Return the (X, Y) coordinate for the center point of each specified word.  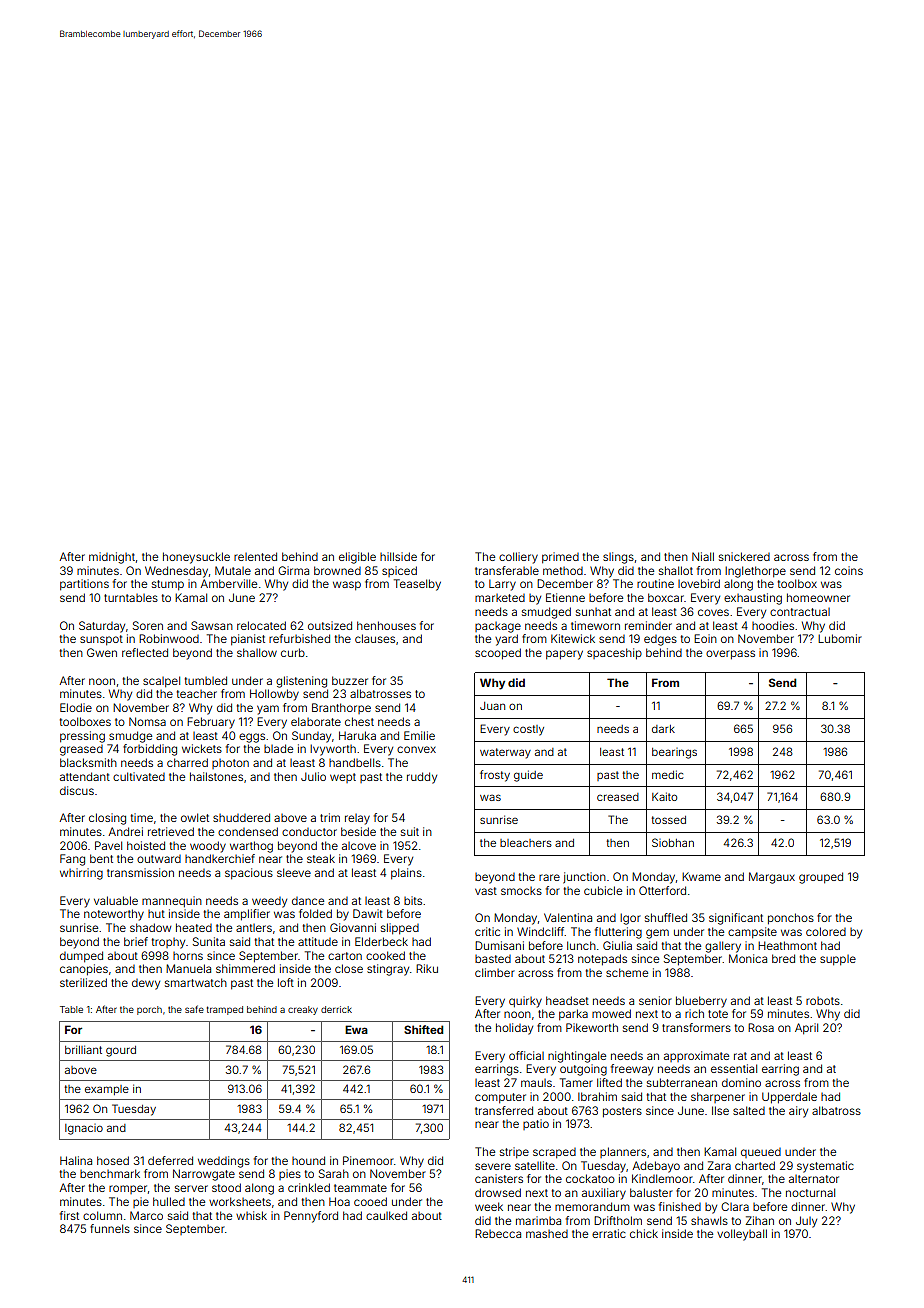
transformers (696, 1027)
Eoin (705, 638)
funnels (110, 1228)
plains (406, 874)
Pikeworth (592, 1027)
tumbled (206, 680)
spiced (399, 571)
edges (660, 640)
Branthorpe (341, 708)
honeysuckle (196, 558)
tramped (225, 1010)
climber (495, 972)
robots (823, 1001)
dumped (81, 957)
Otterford (662, 890)
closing (107, 819)
